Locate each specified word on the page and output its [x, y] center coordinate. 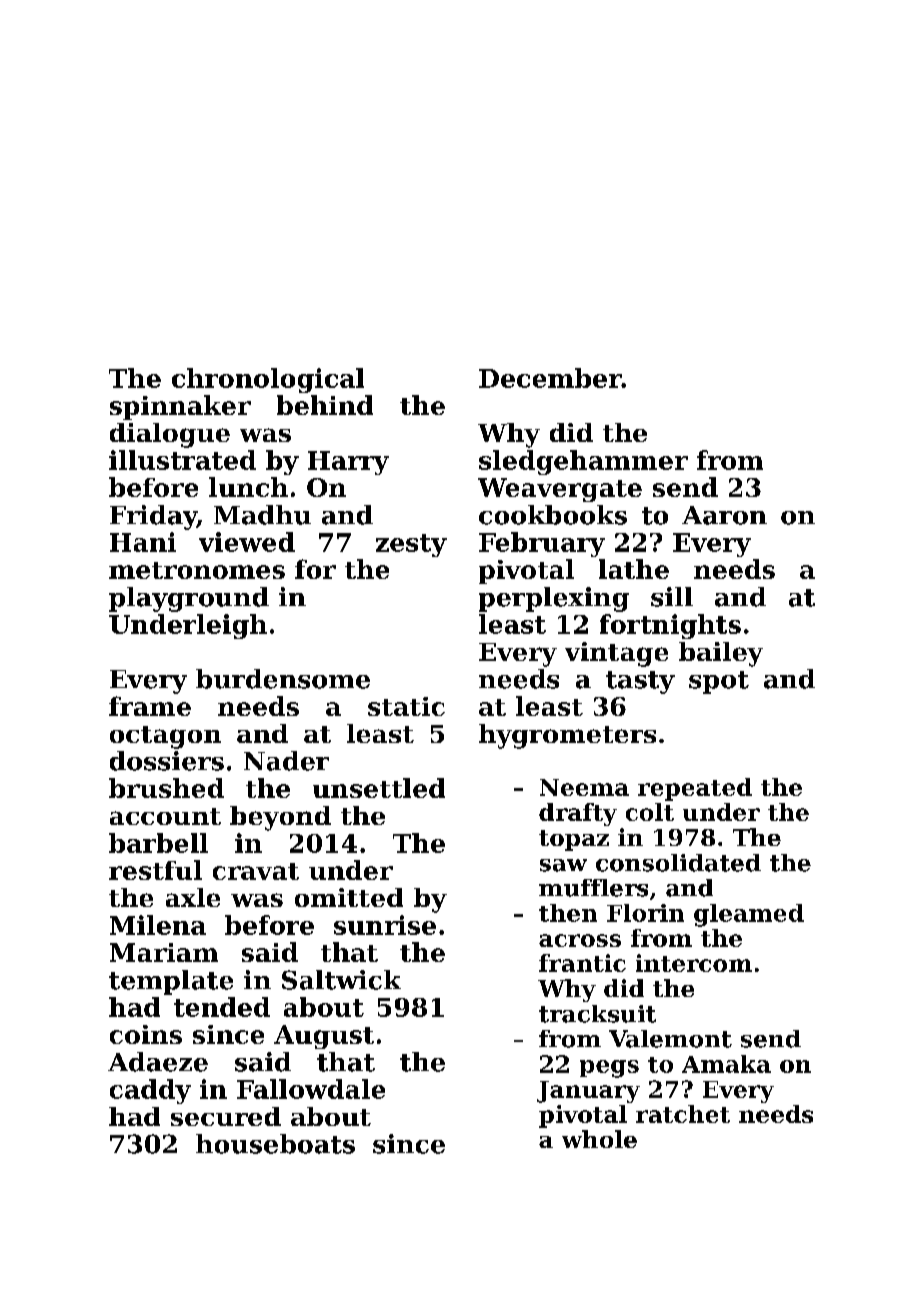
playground [189, 599]
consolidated [678, 863]
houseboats [275, 1144]
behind [325, 405]
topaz [574, 840]
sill [672, 597]
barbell [158, 843]
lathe [634, 569]
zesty [411, 545]
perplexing [554, 599]
